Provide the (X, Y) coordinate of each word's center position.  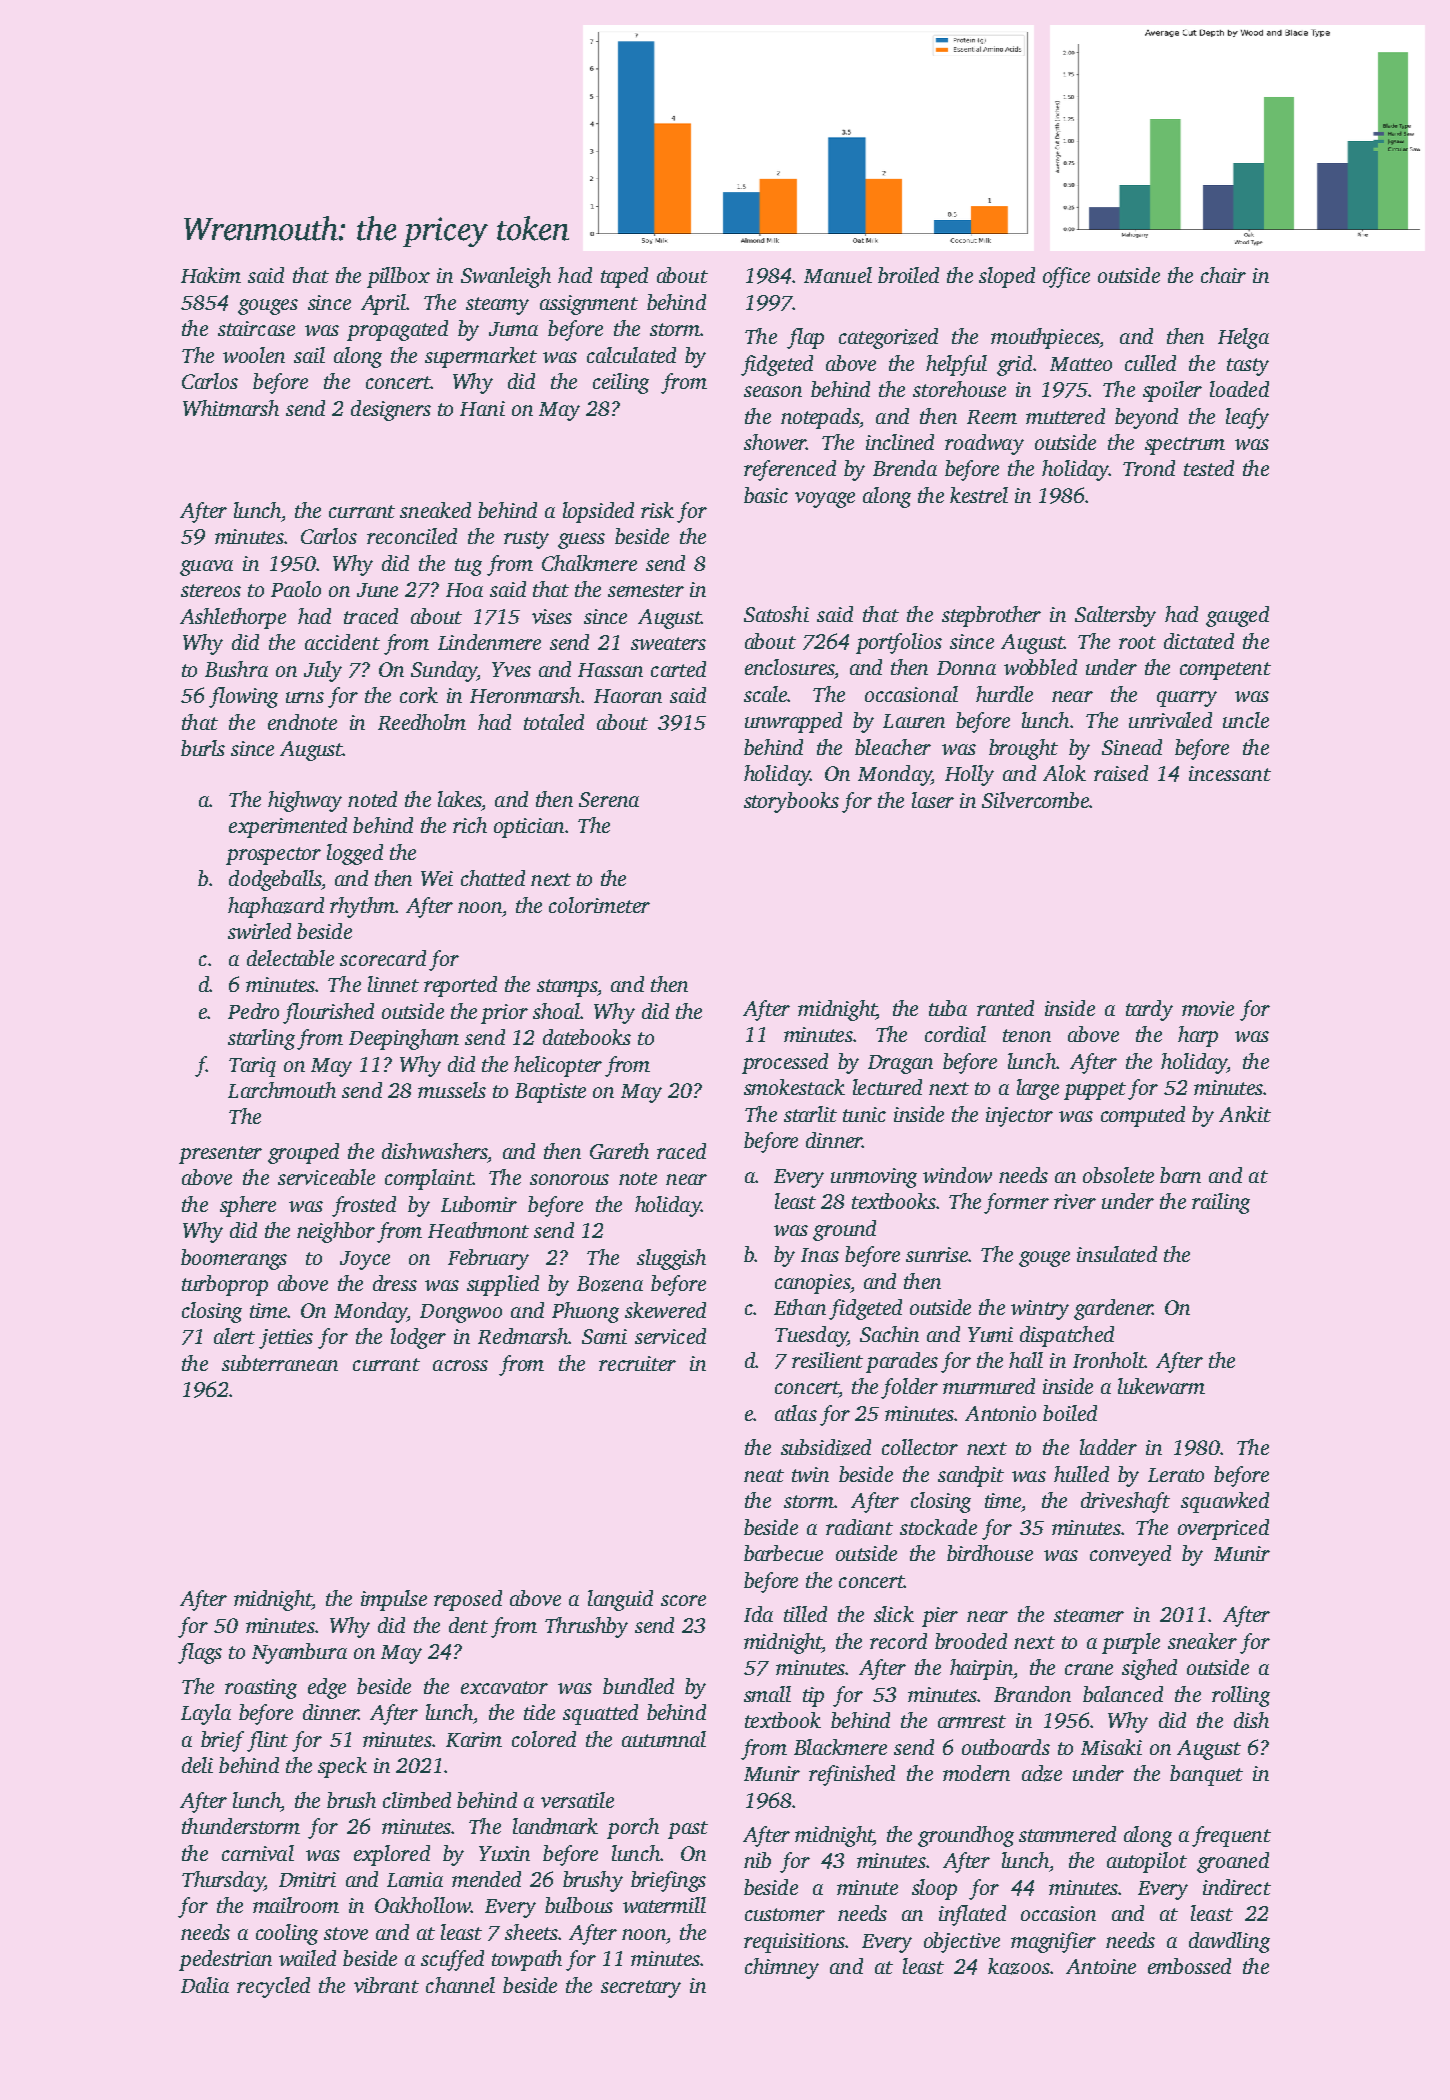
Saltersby (1115, 616)
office (1066, 277)
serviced (670, 1336)
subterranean (280, 1363)
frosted (364, 1206)
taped (624, 277)
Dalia (205, 1985)
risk (657, 510)
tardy (1149, 1010)
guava (206, 568)
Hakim (211, 275)
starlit (810, 1114)
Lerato (1176, 1475)
